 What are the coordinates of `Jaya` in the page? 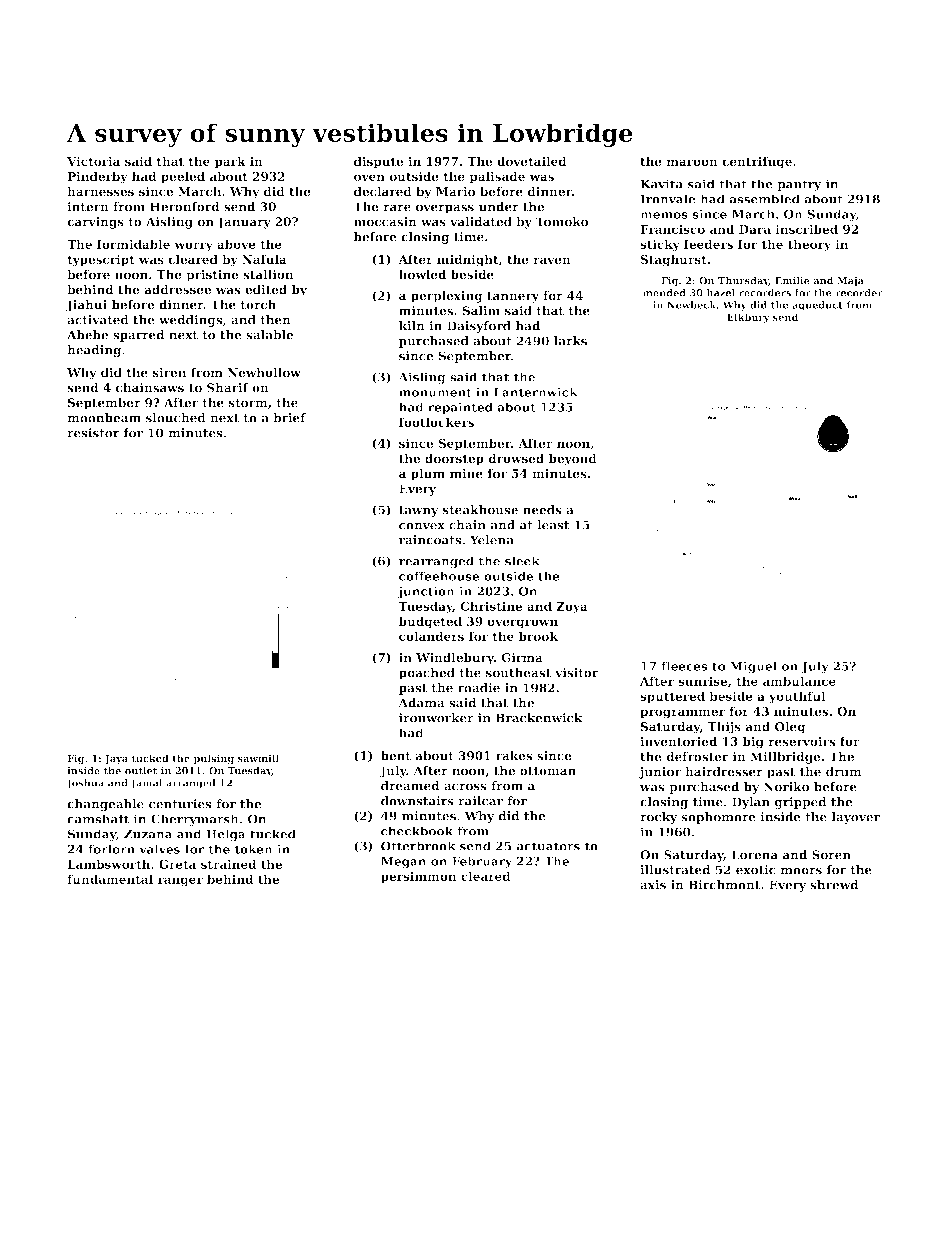 It's located at (116, 759).
